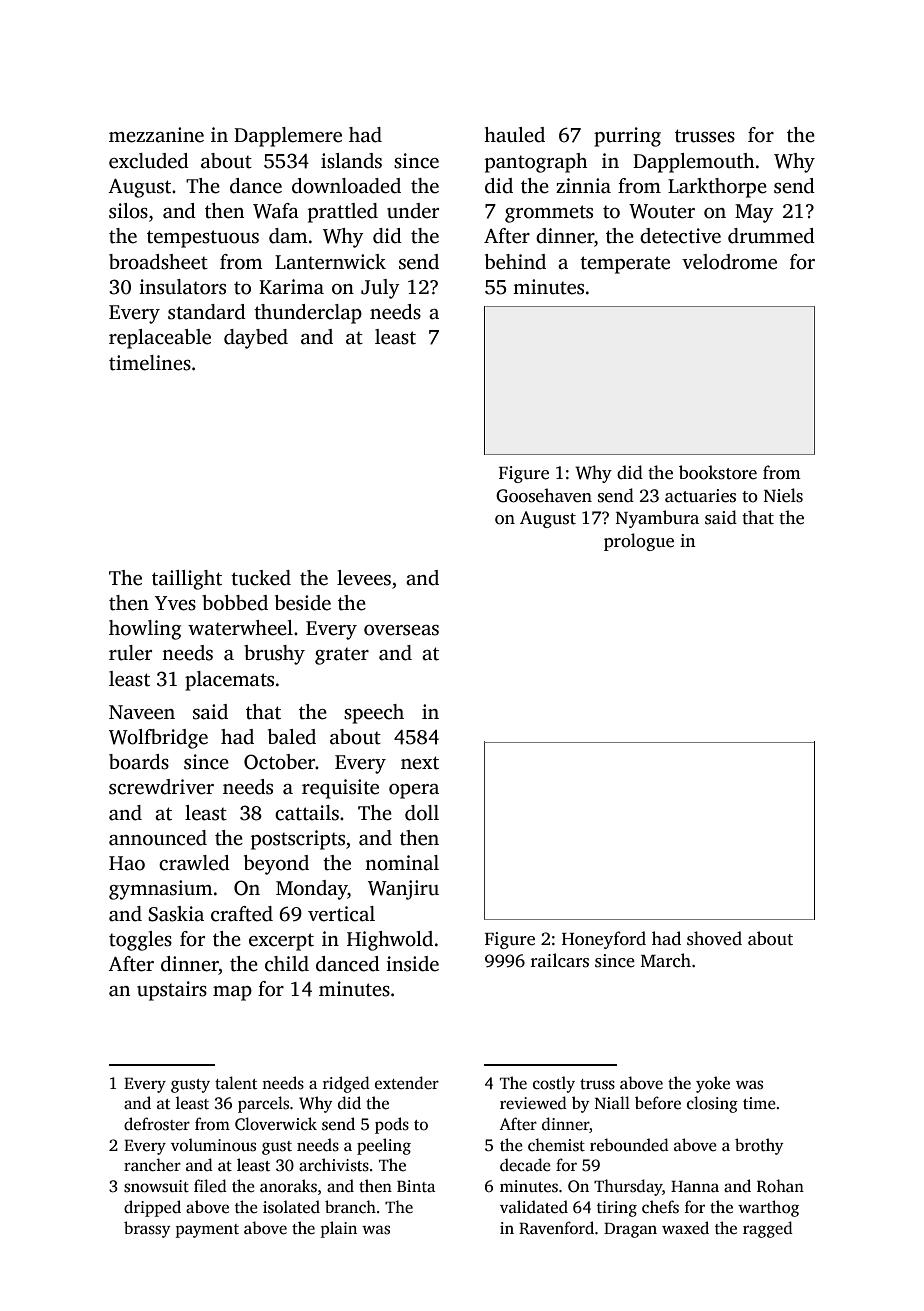 This screenshot has height=1311, width=924. What do you see at coordinates (560, 960) in the screenshot?
I see `railcars` at bounding box center [560, 960].
